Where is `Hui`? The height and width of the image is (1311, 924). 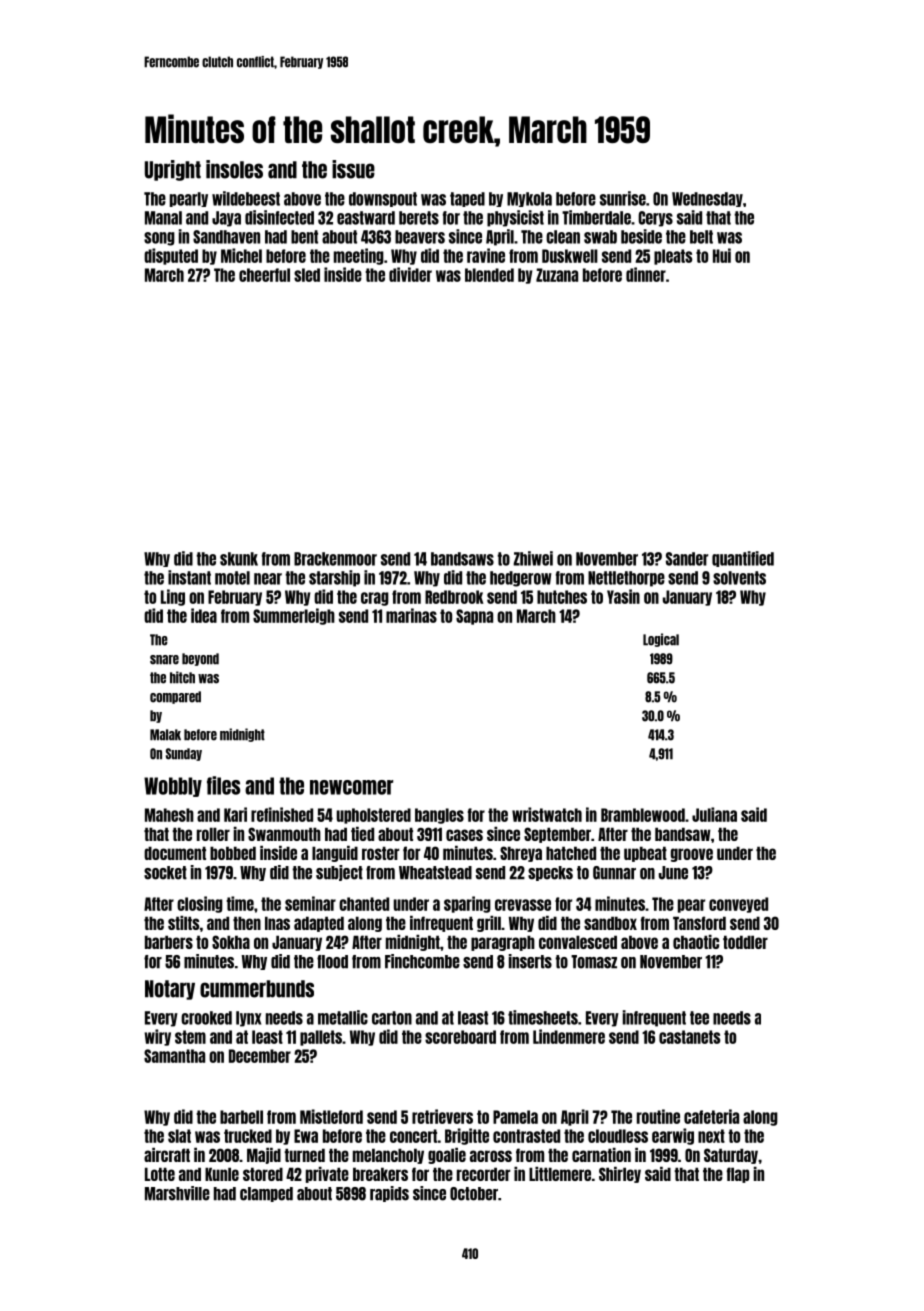
Hui is located at coordinates (722, 255).
